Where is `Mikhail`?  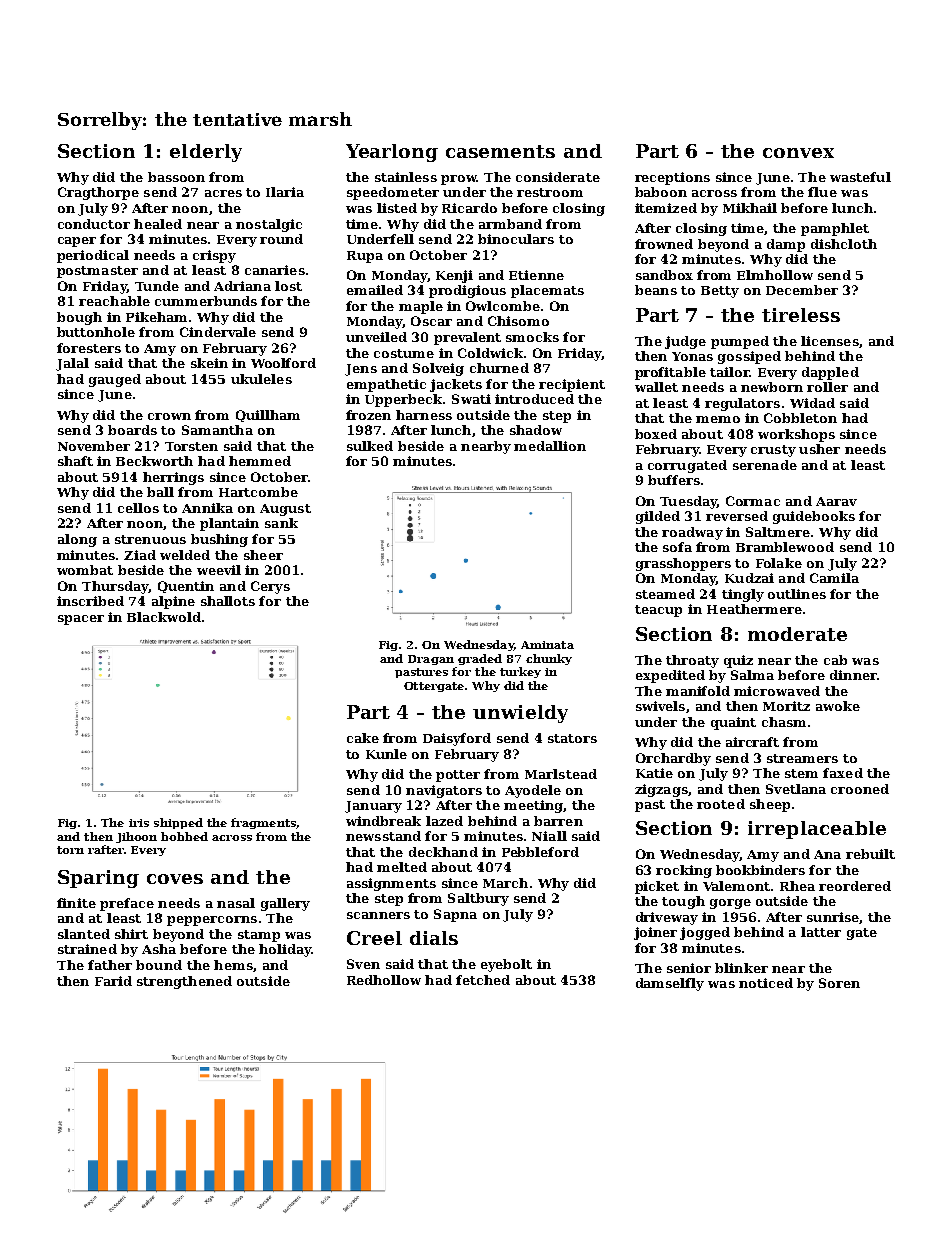
Mikhail is located at coordinates (750, 208).
